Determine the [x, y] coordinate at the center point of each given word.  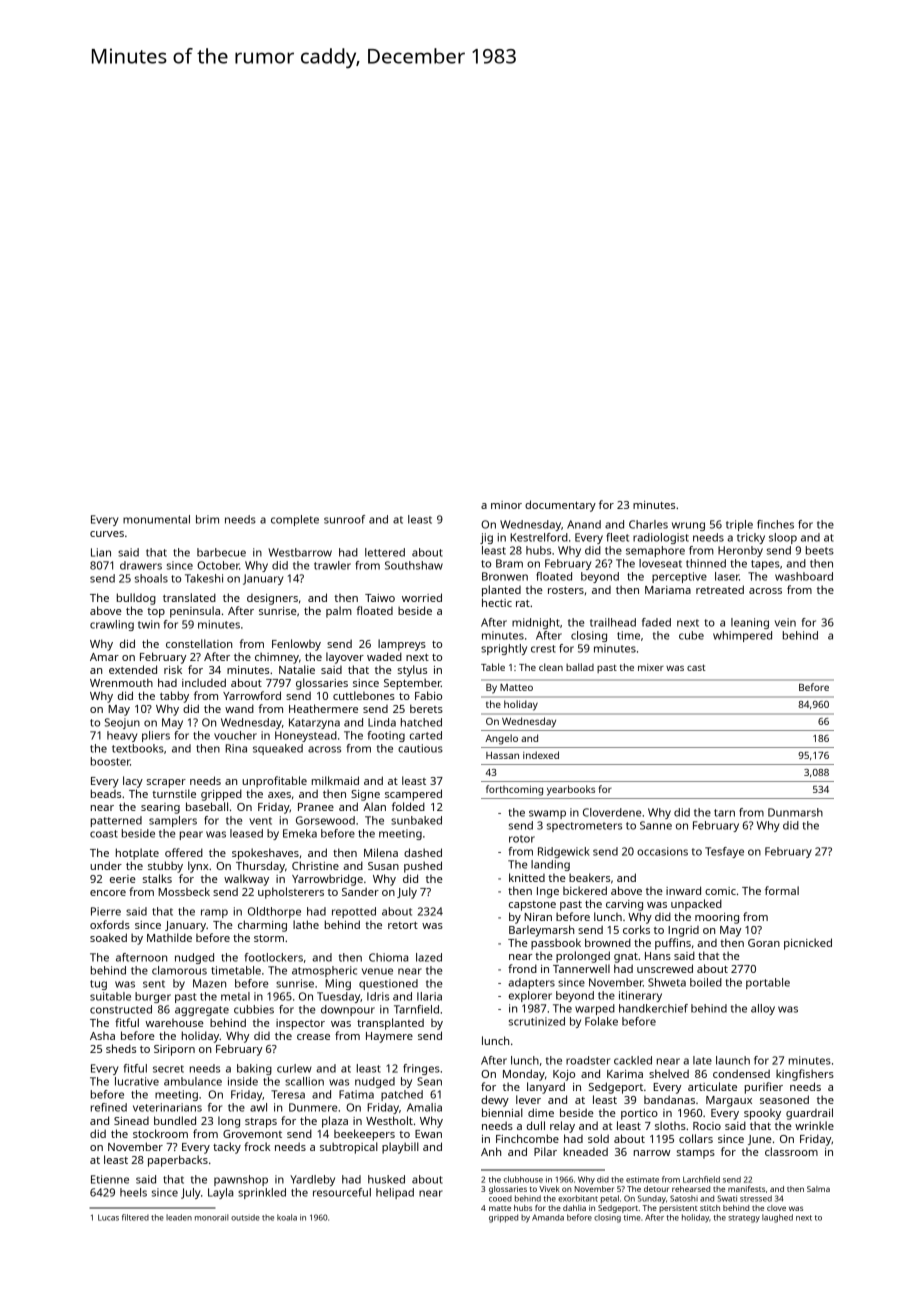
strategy [744, 1219]
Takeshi [204, 578]
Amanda [548, 1217]
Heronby [740, 551]
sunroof [344, 519]
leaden [179, 1217]
